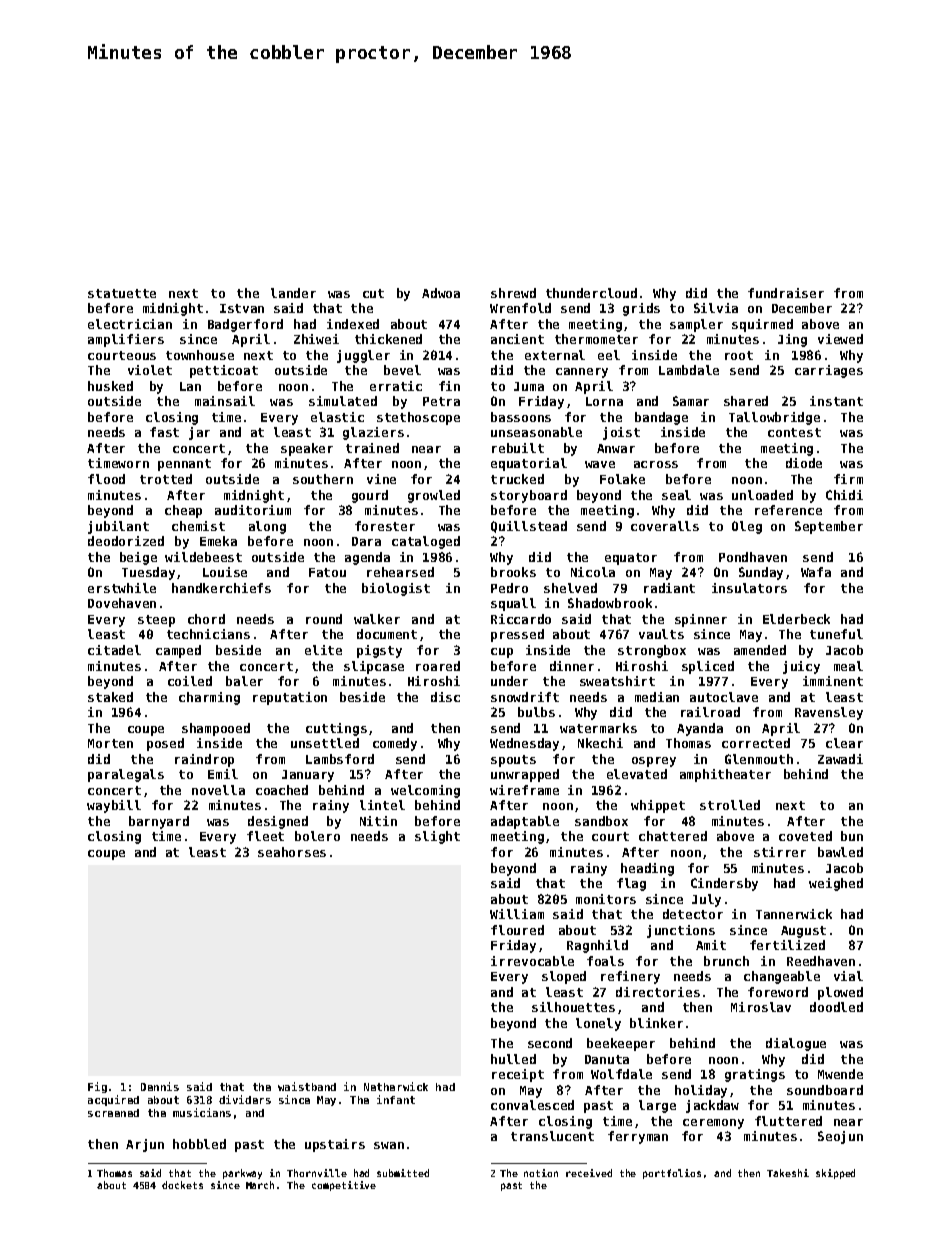 The image size is (952, 1233). What do you see at coordinates (441, 293) in the screenshot?
I see `Adwoa` at bounding box center [441, 293].
